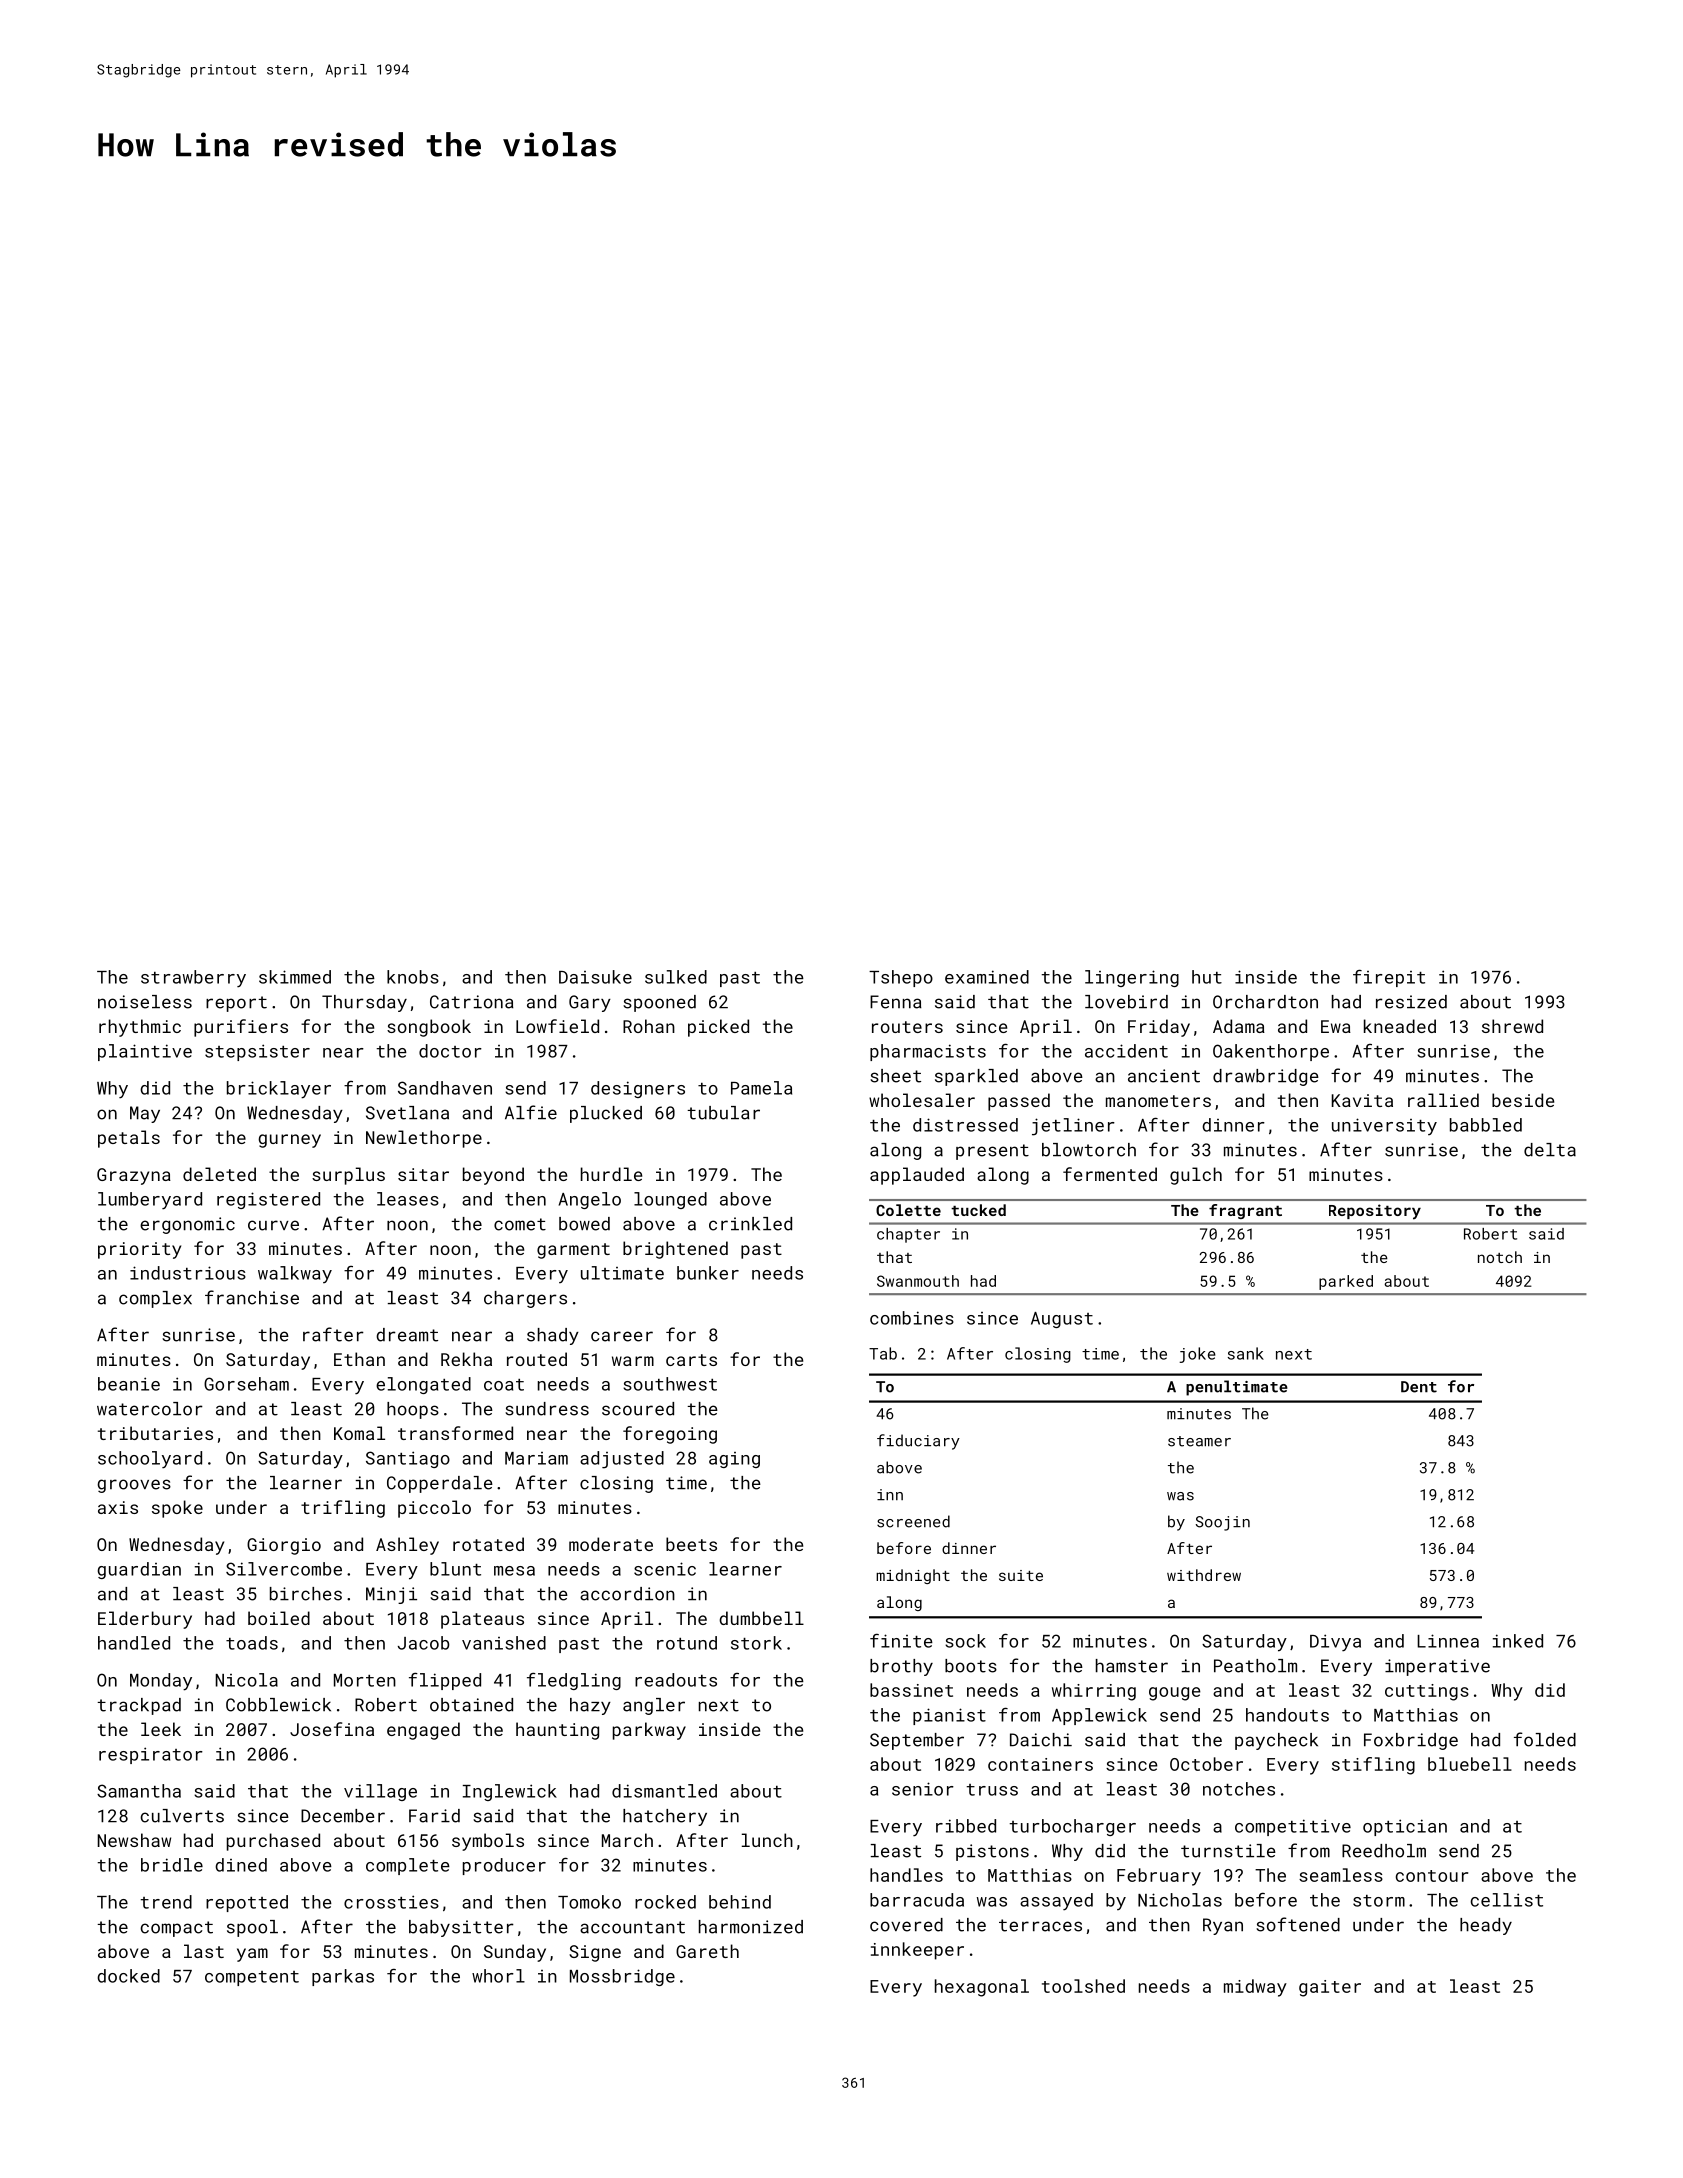 This screenshot has width=1683, height=2178. What do you see at coordinates (1246, 1353) in the screenshot?
I see `sank` at bounding box center [1246, 1353].
